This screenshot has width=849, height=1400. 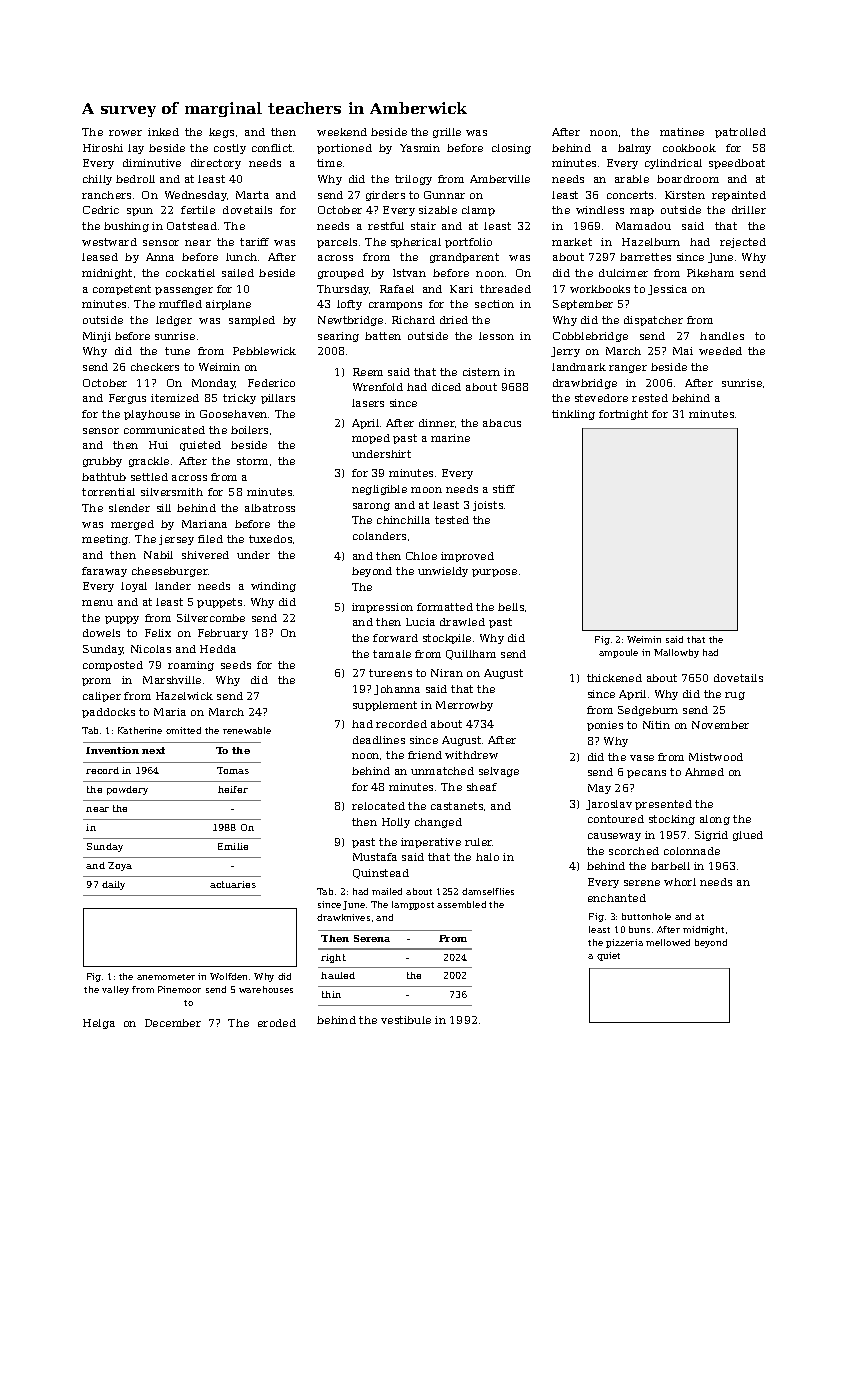 I want to click on rested, so click(x=650, y=398).
